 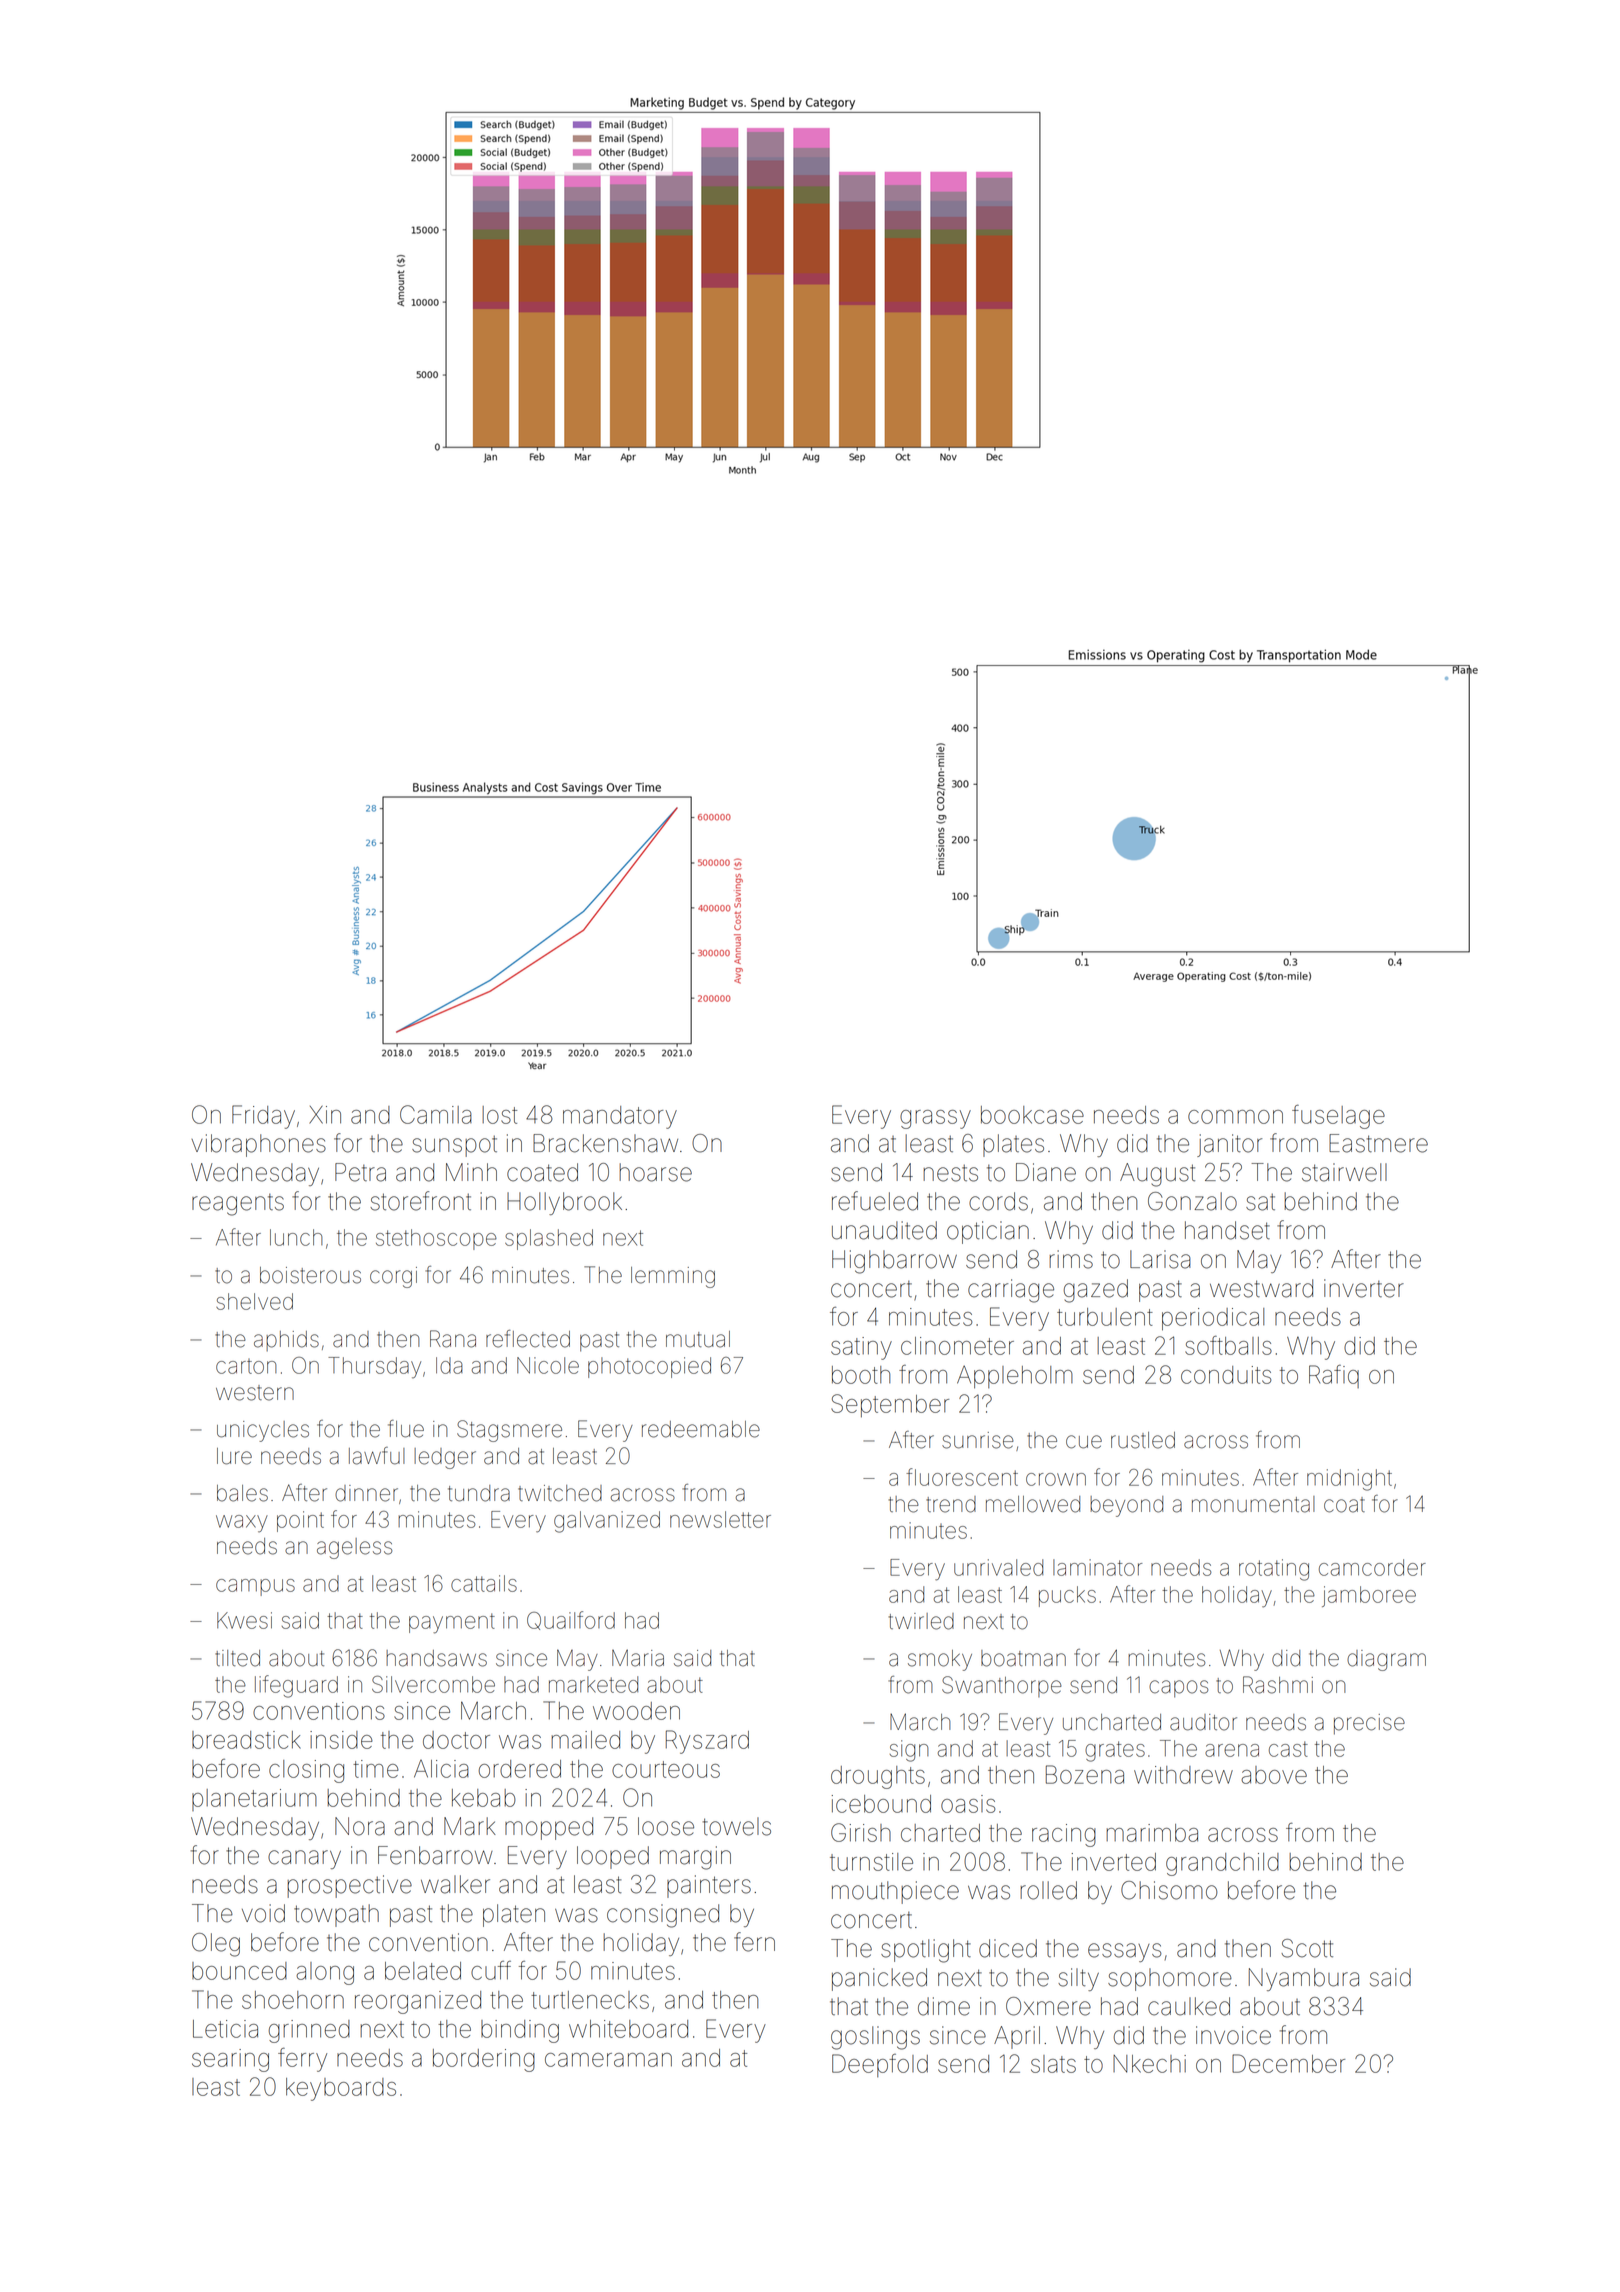 I want to click on newsletter, so click(x=720, y=1519).
